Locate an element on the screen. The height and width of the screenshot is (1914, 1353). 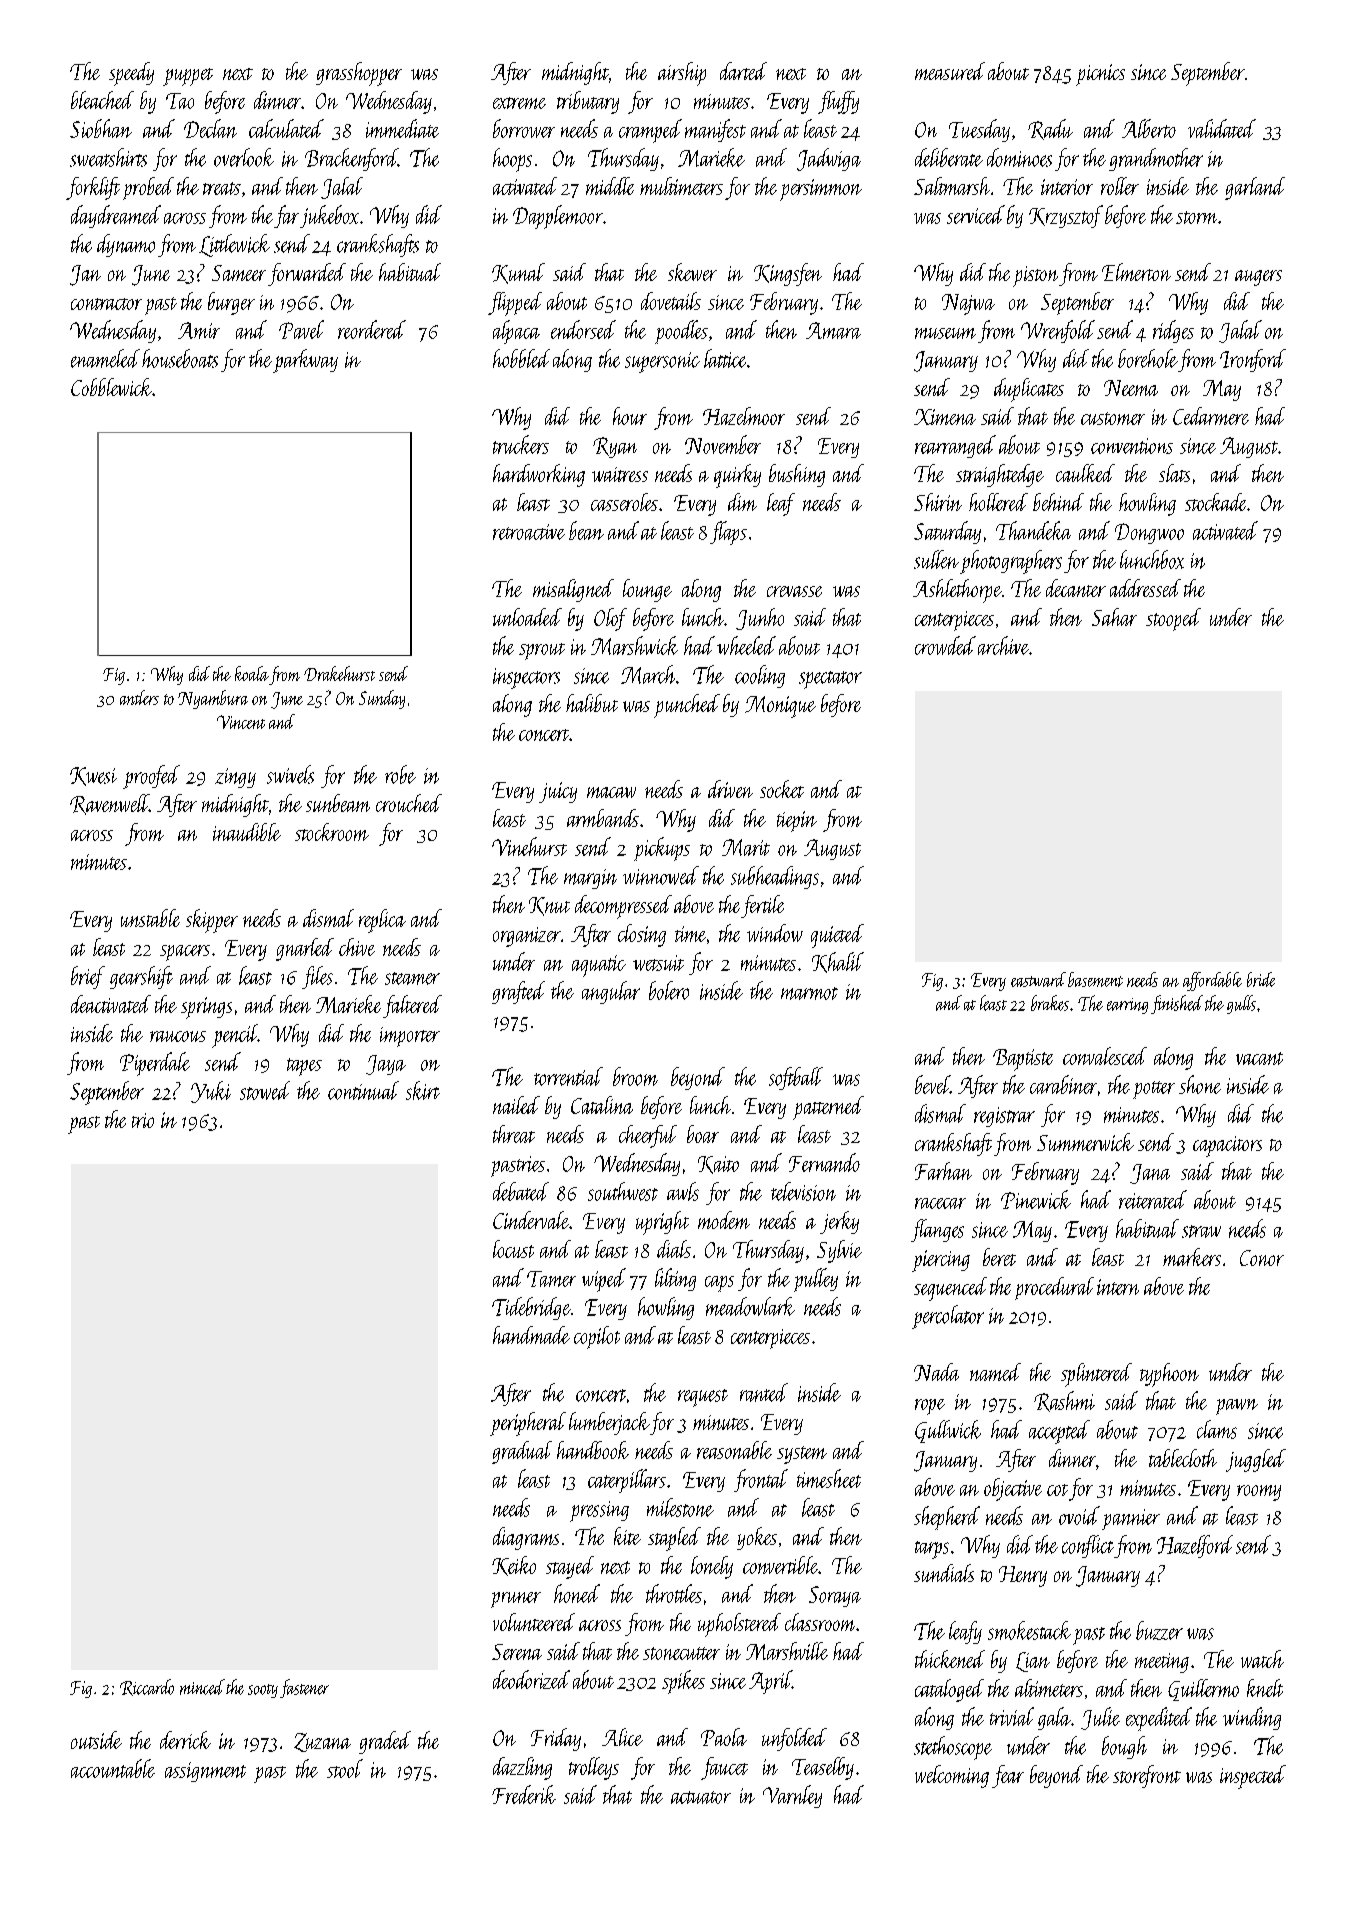
picnics is located at coordinates (1100, 75).
